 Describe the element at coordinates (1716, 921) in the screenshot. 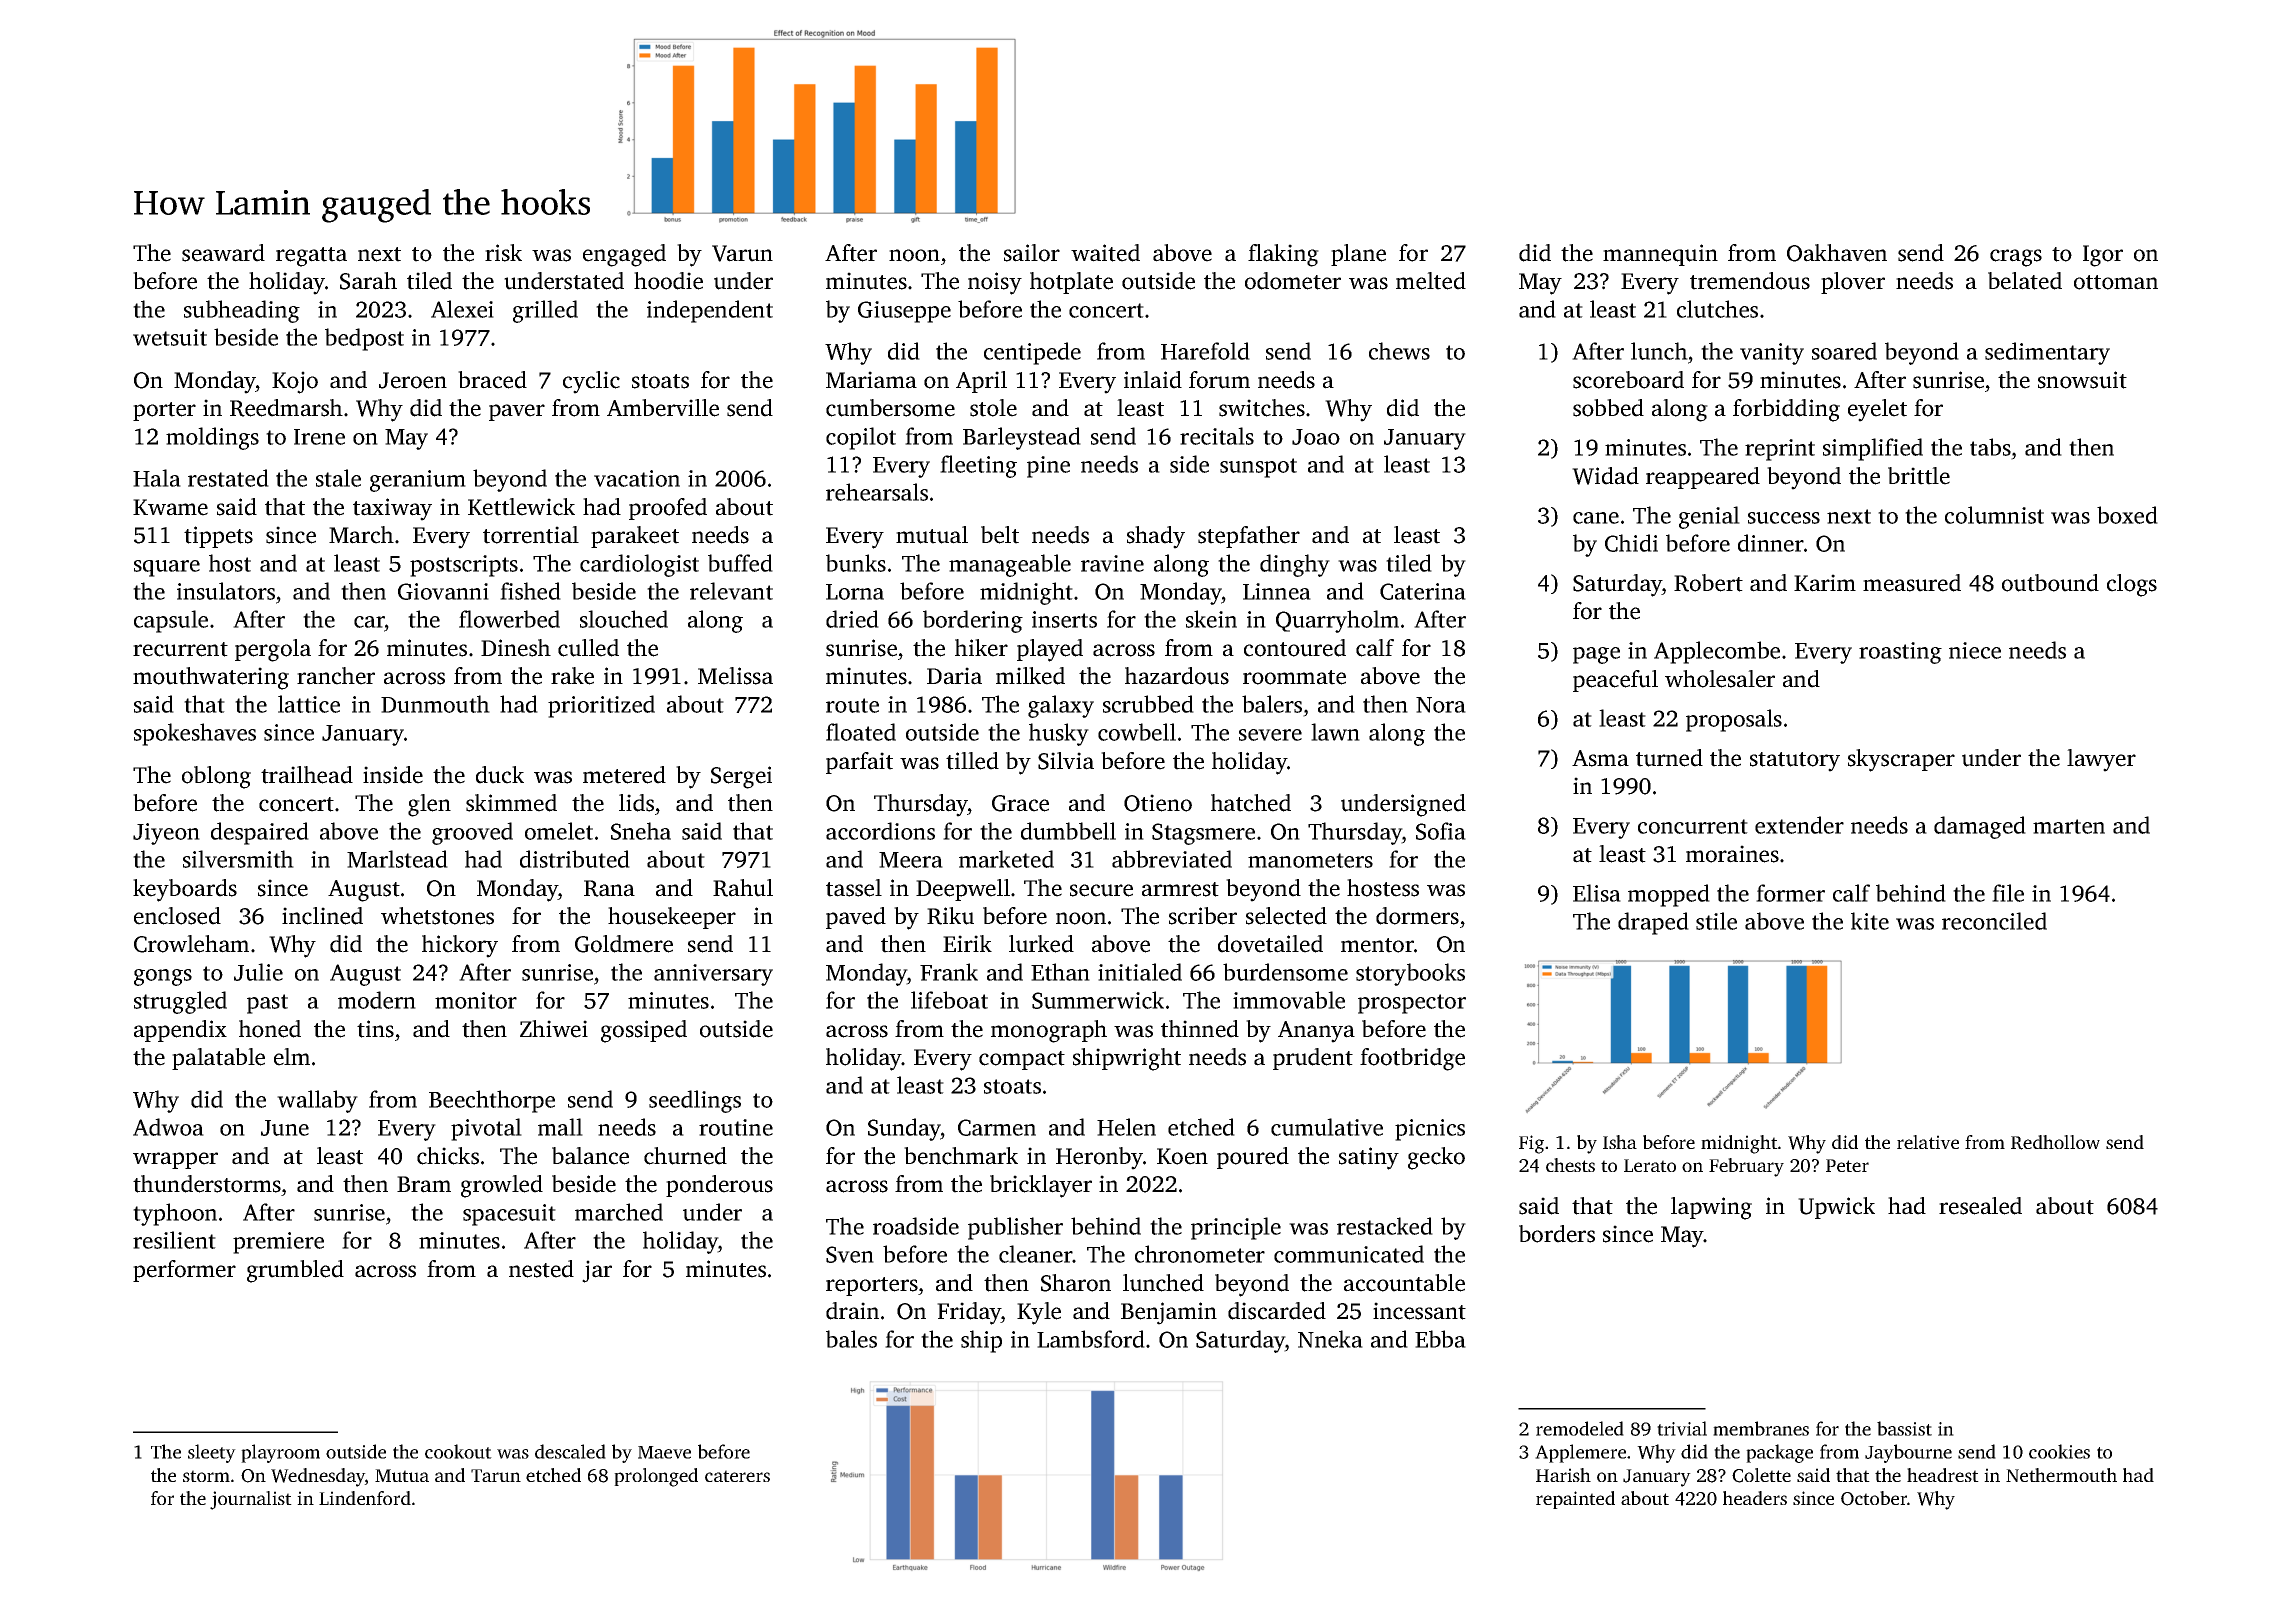

I see `stile` at that location.
